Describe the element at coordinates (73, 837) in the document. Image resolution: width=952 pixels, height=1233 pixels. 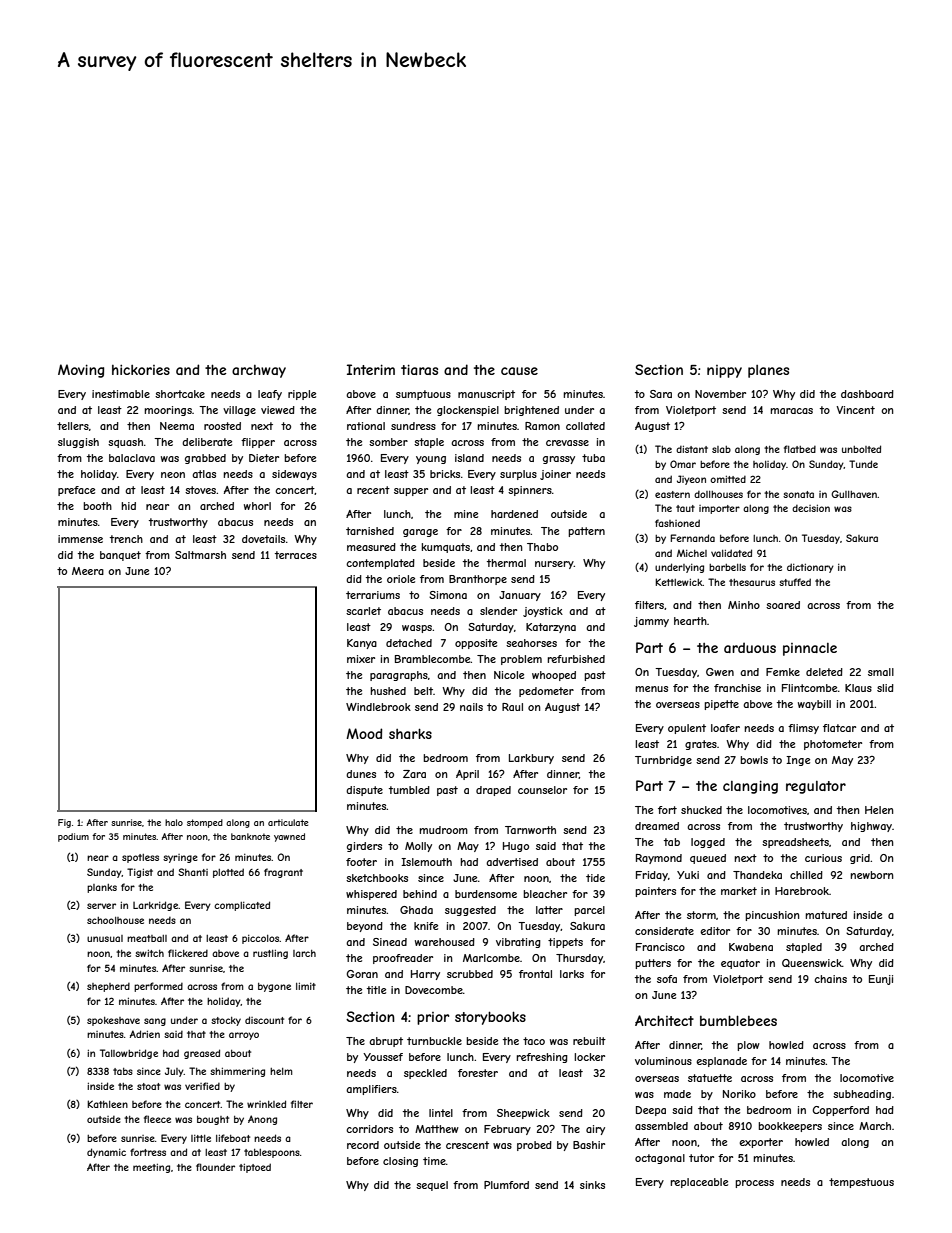
I see `podium` at that location.
